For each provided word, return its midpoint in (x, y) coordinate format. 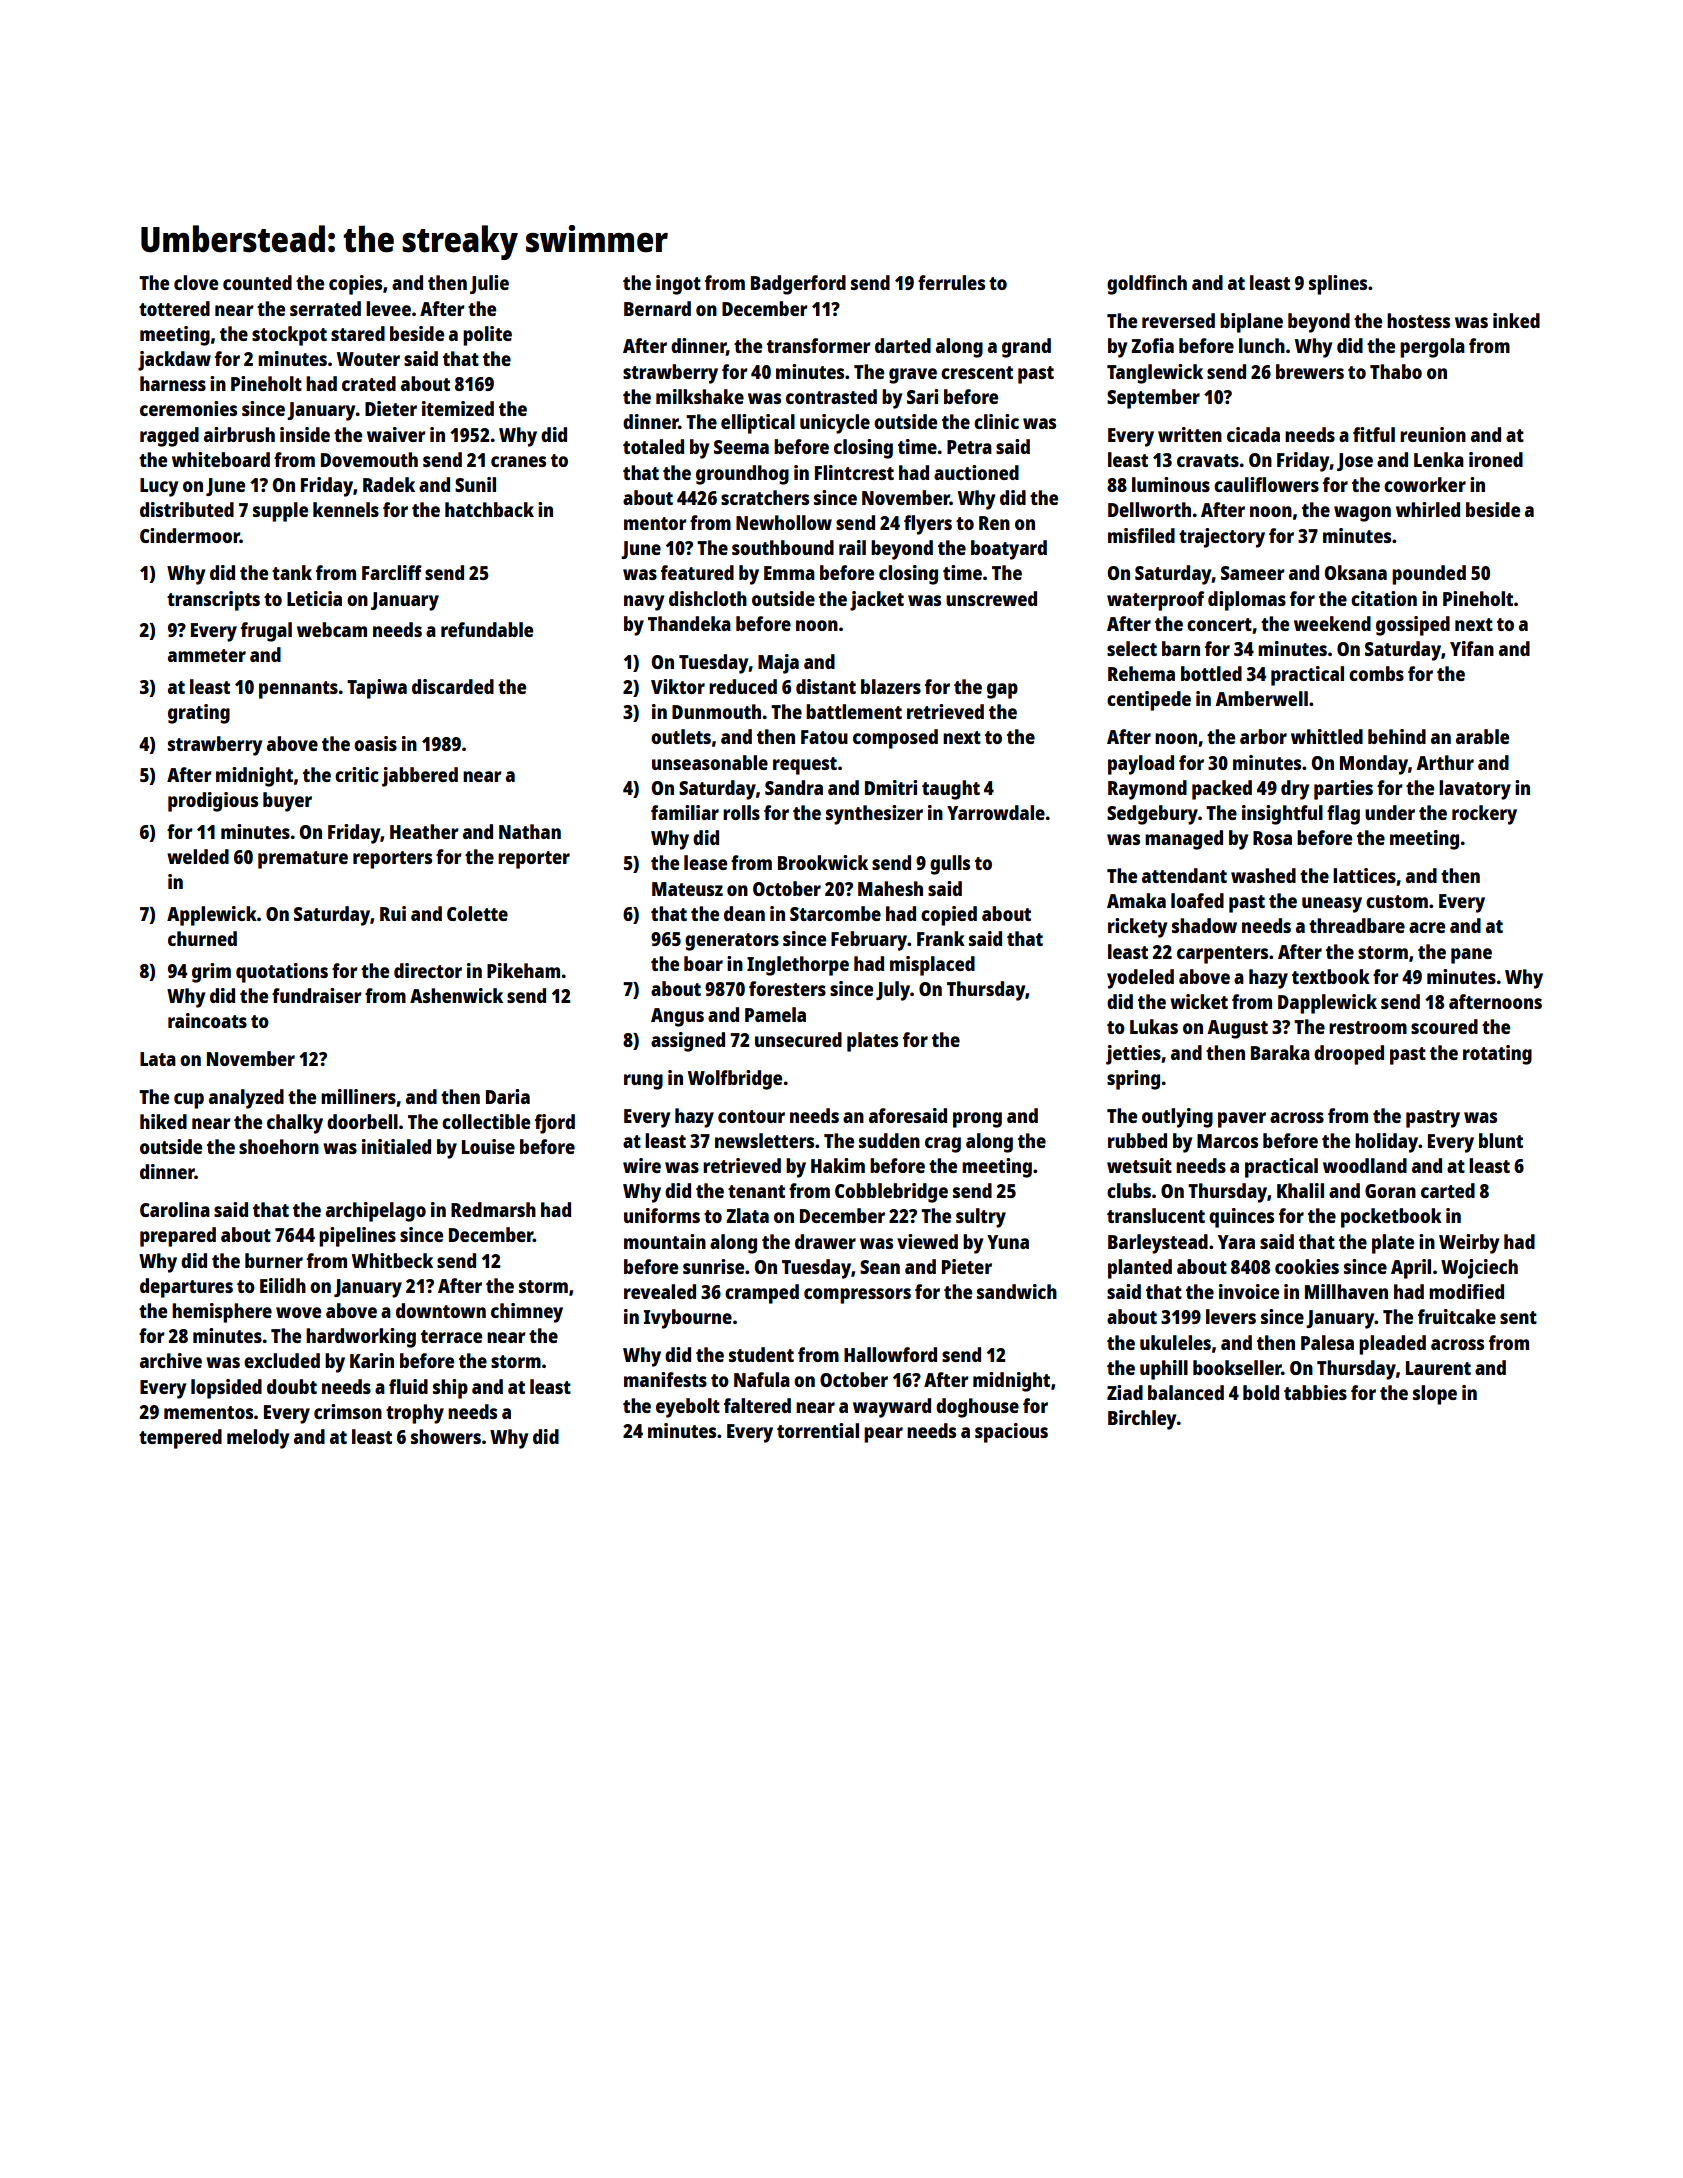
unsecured (798, 1039)
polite (487, 336)
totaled (653, 446)
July (893, 991)
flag (1343, 815)
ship (450, 1389)
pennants (298, 690)
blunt (1501, 1140)
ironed (1496, 459)
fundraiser (316, 995)
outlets (681, 736)
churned (202, 938)
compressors (857, 1296)
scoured (1444, 1026)
